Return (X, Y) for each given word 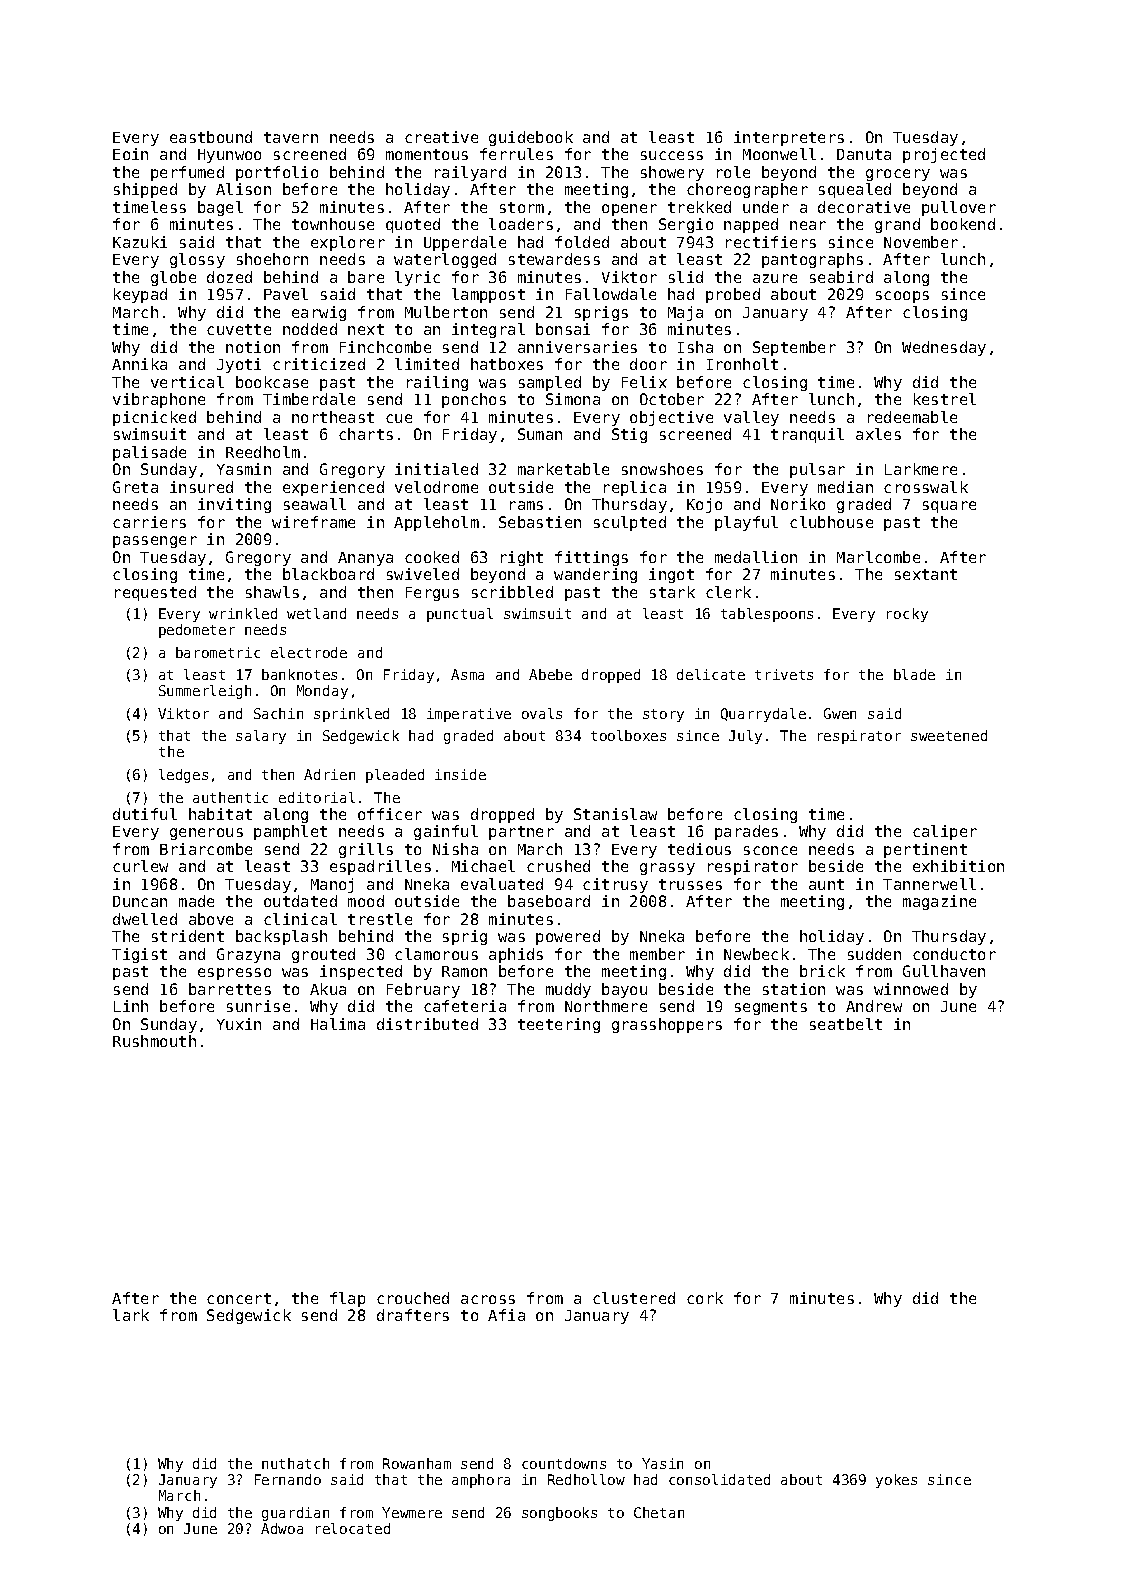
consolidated (719, 1479)
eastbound (211, 137)
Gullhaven (944, 971)
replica (635, 488)
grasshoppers (667, 1025)
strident (188, 936)
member (657, 954)
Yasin (662, 1463)
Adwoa (282, 1528)
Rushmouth (154, 1041)
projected (944, 155)
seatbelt (846, 1024)
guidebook (531, 138)
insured (201, 487)
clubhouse (831, 522)
